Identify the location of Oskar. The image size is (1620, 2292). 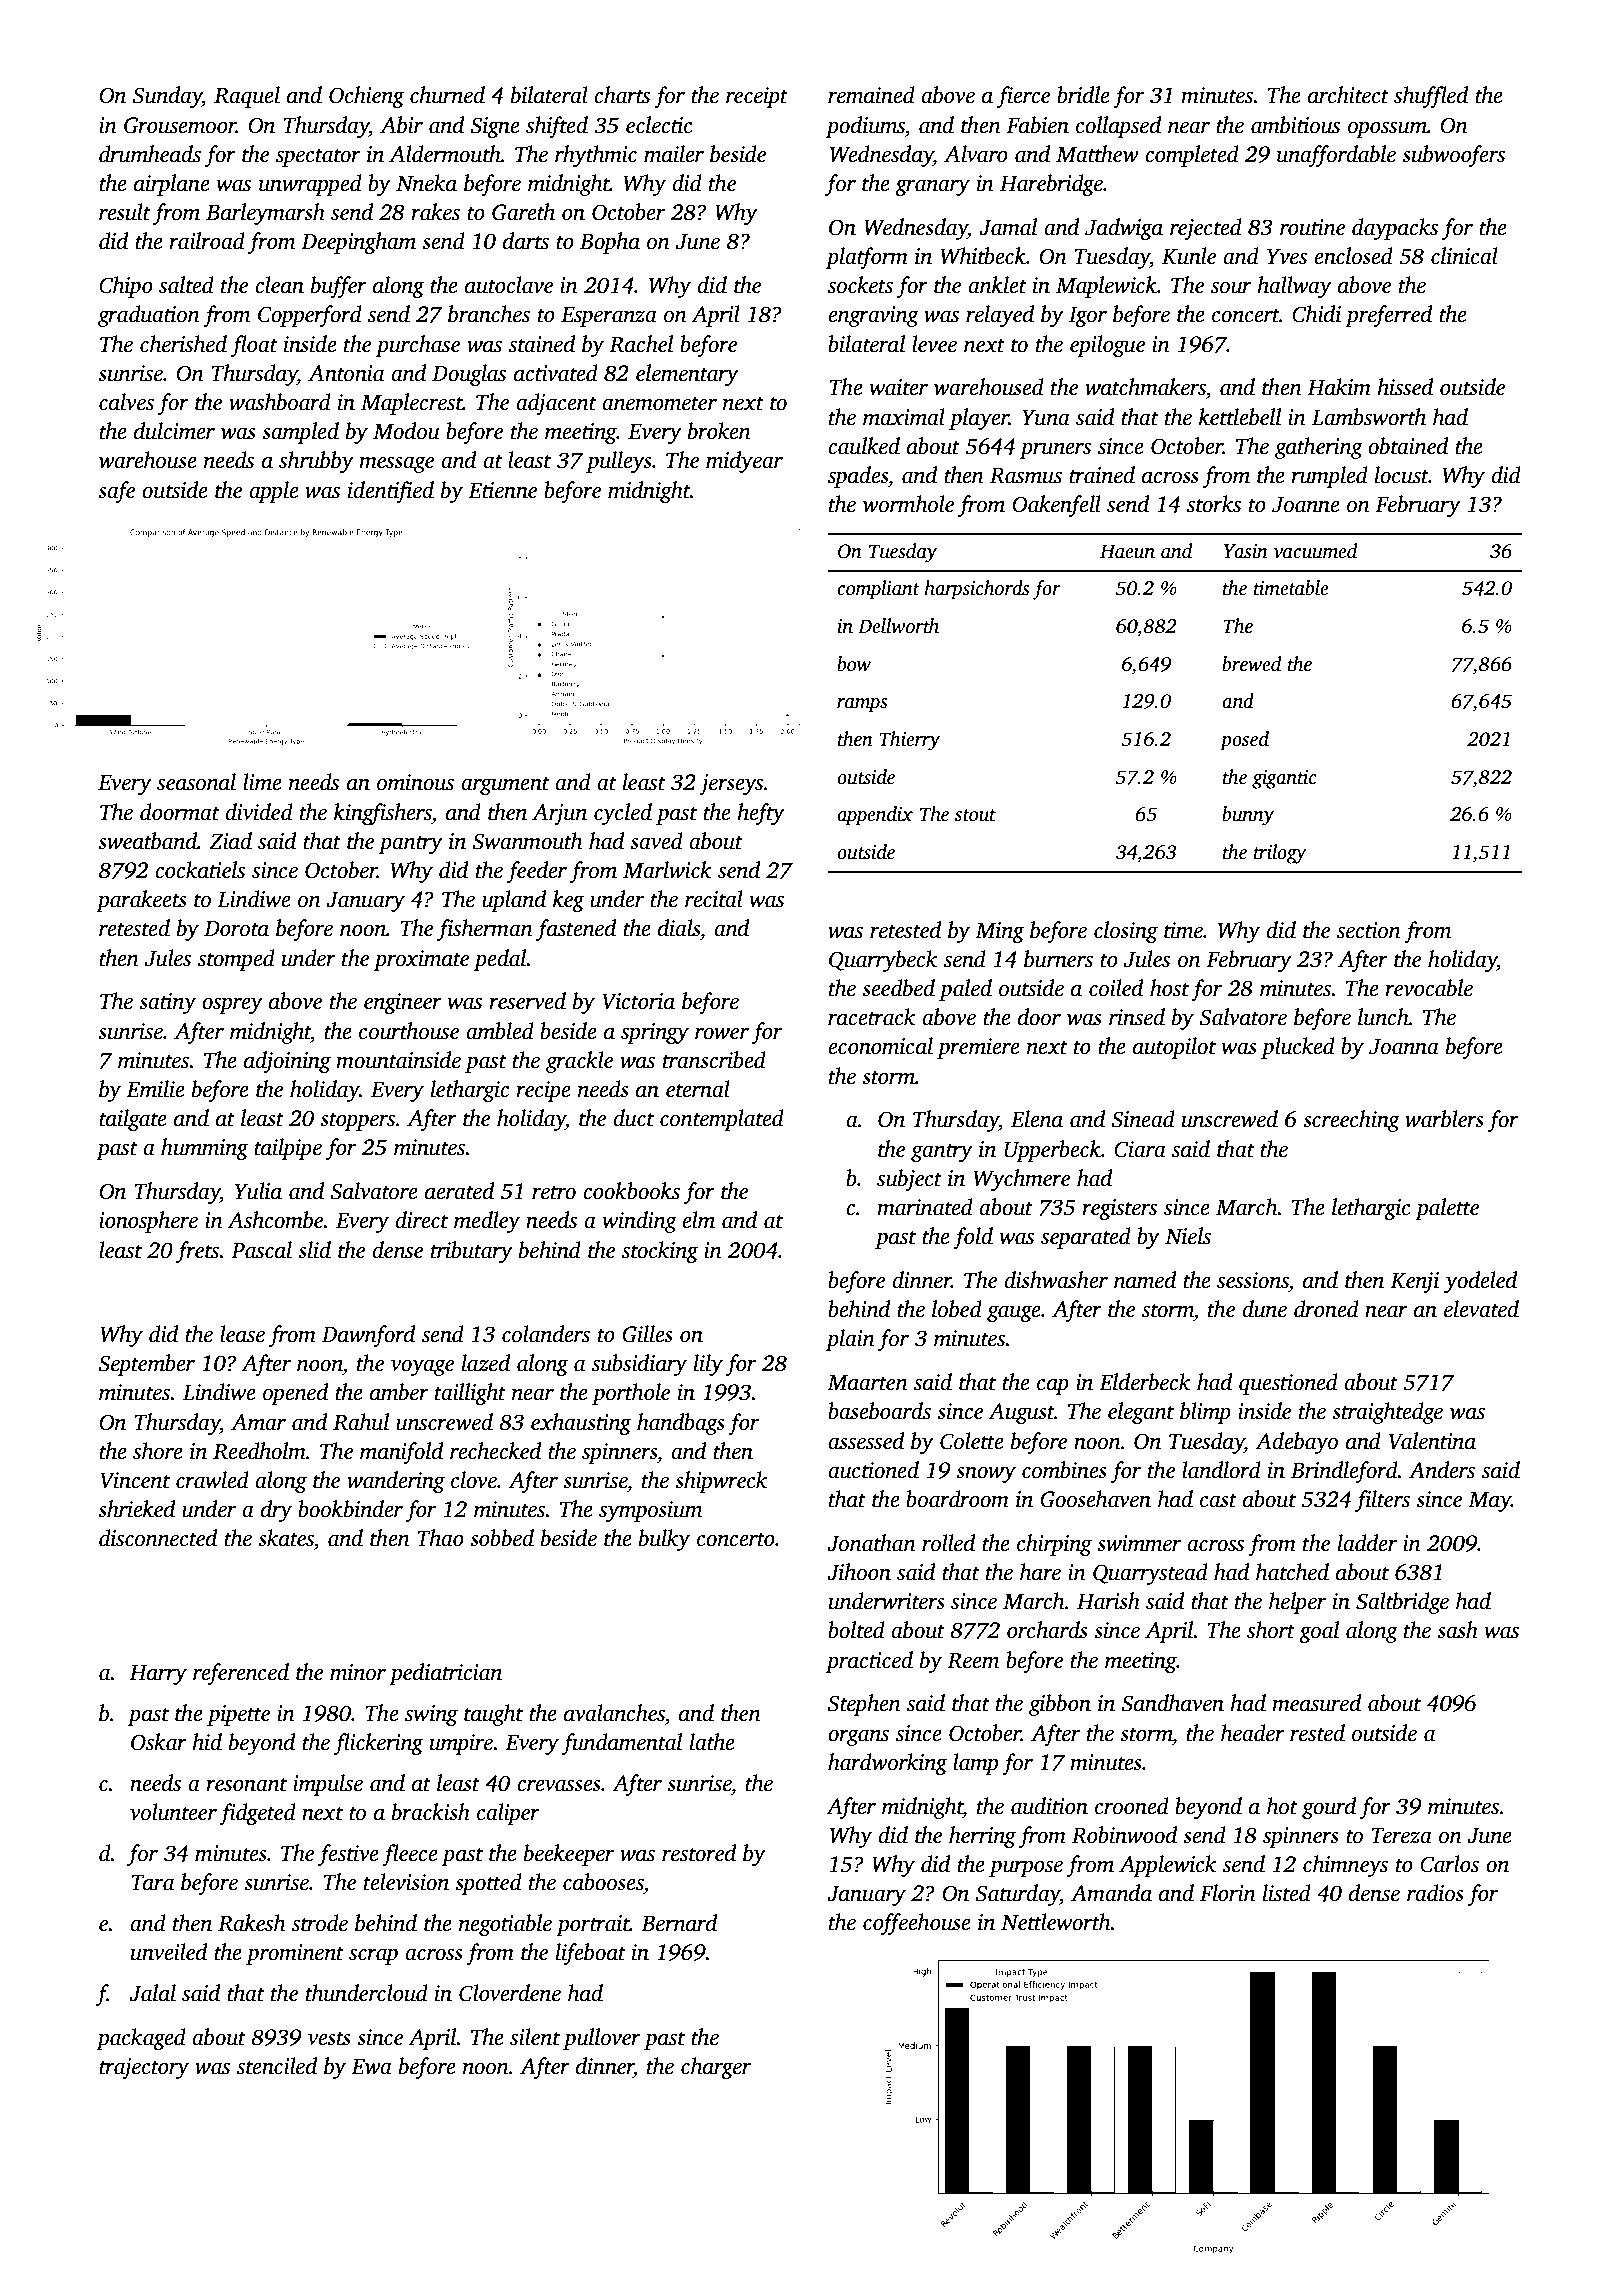
(159, 1742).
